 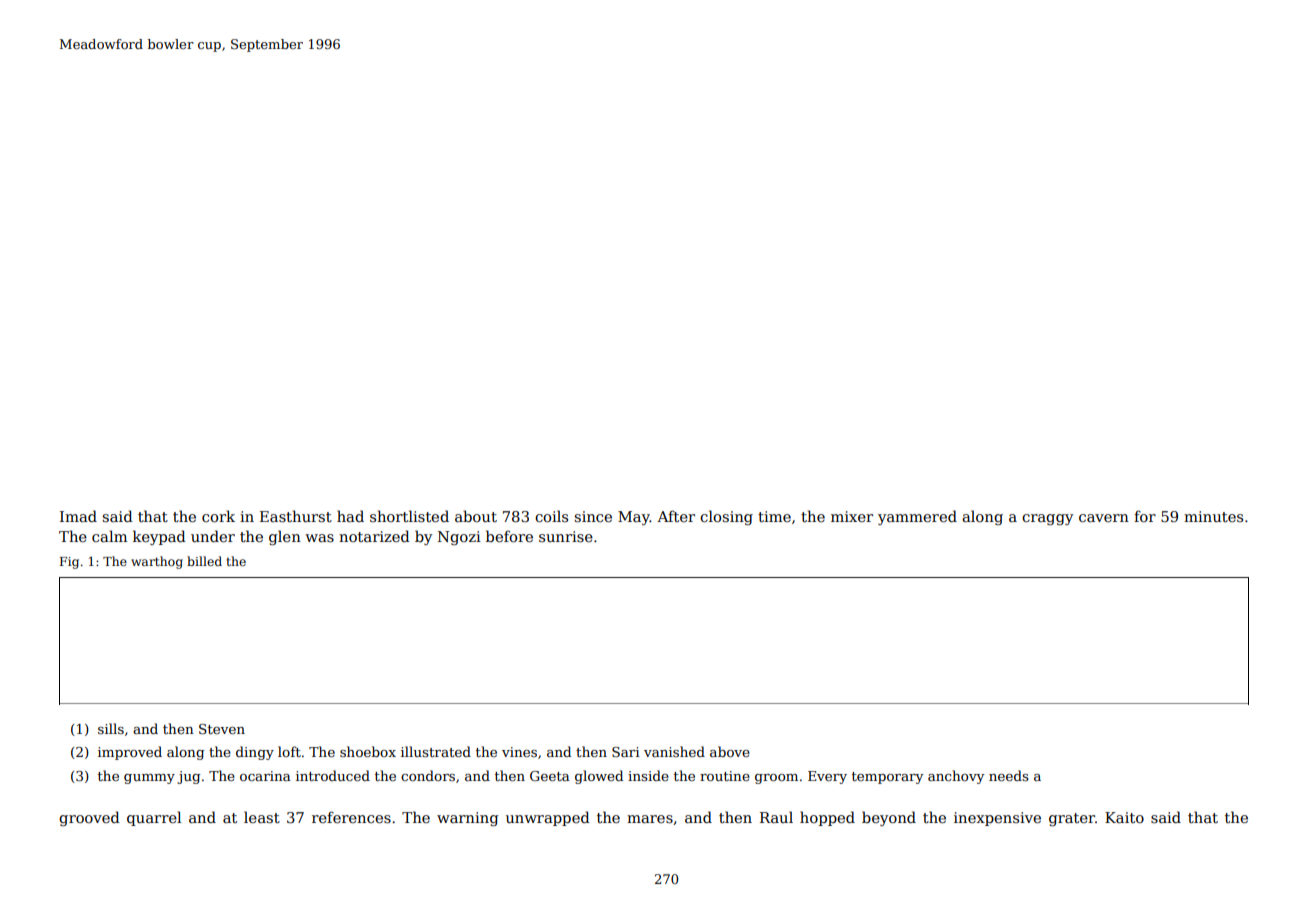 What do you see at coordinates (296, 516) in the screenshot?
I see `Easthurst` at bounding box center [296, 516].
